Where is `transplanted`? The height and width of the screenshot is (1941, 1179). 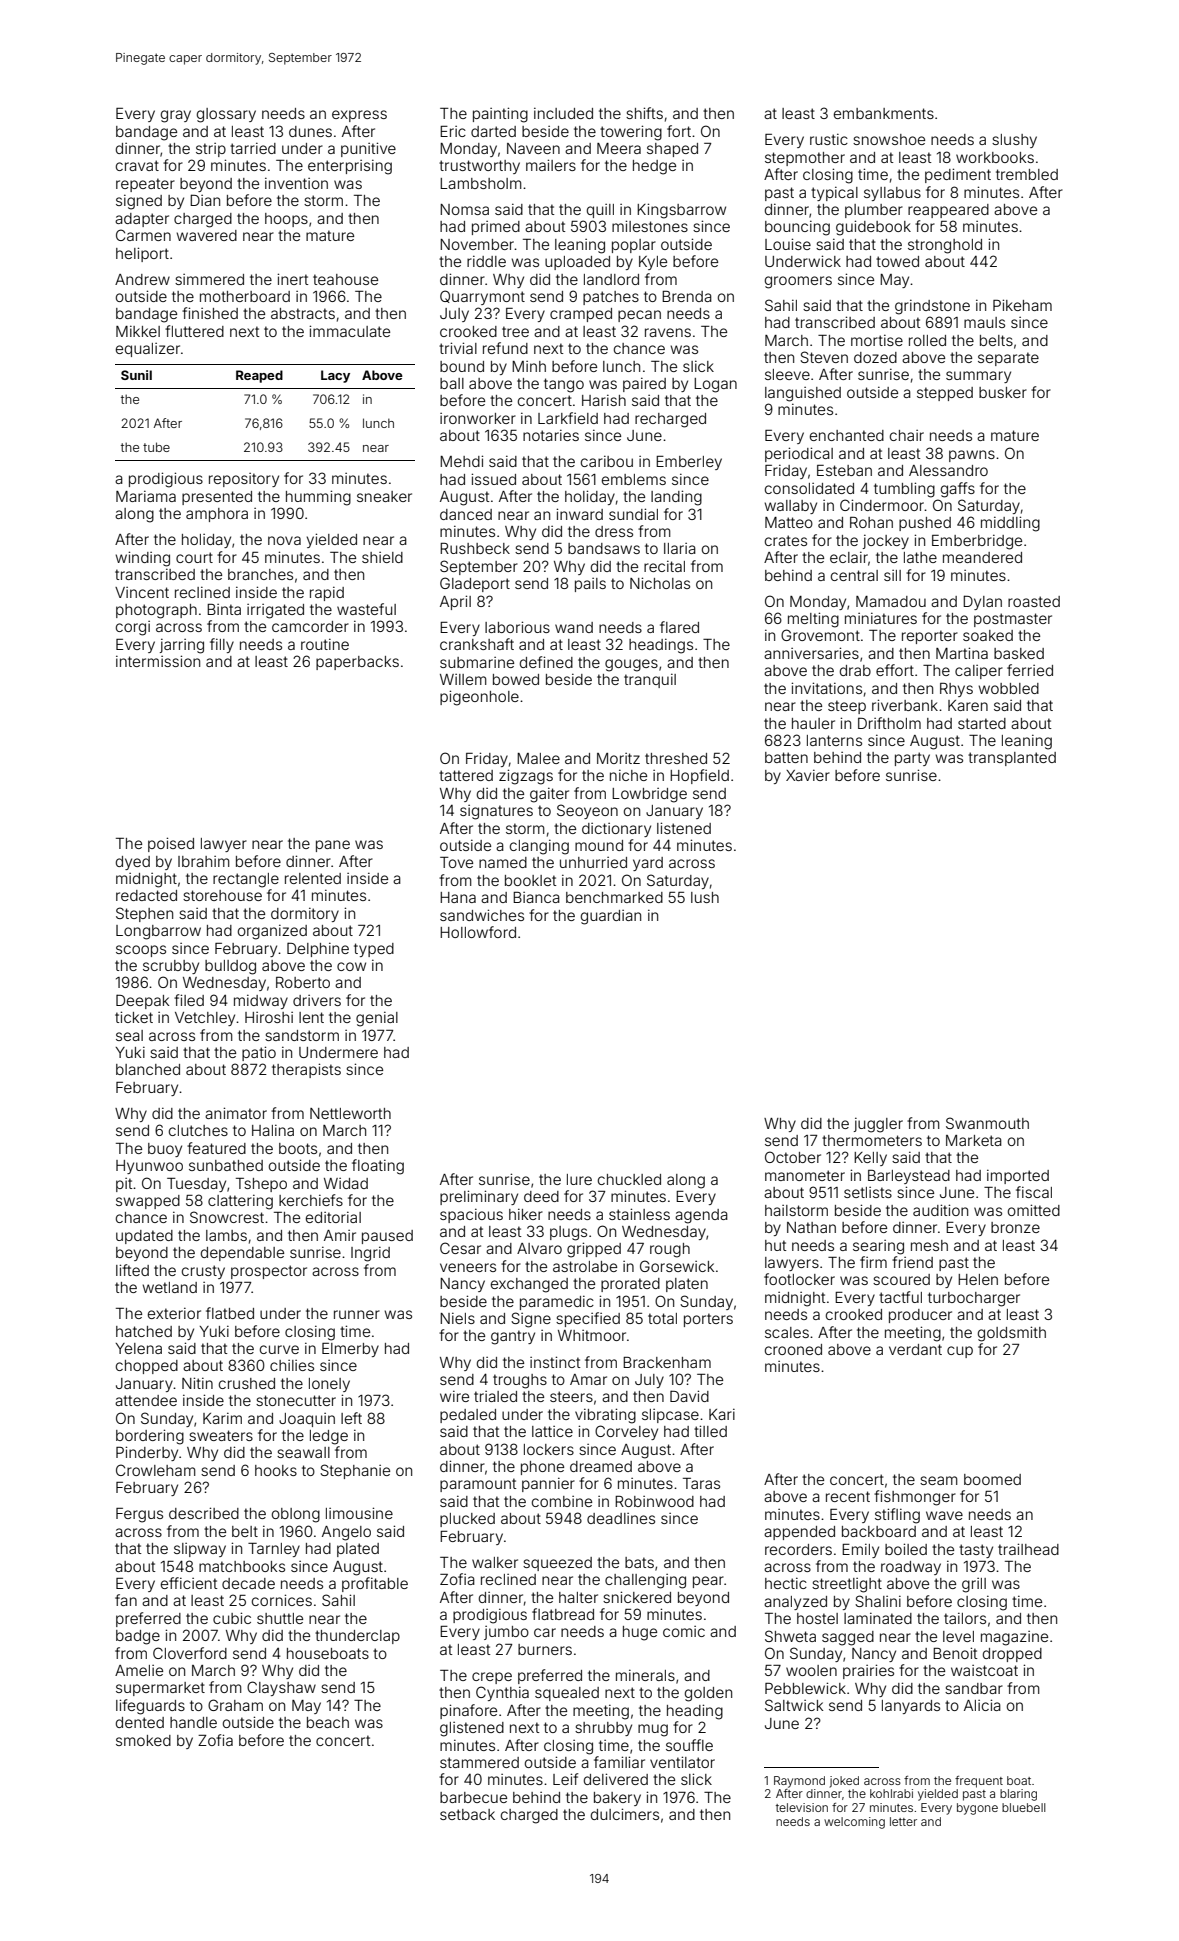 transplanted is located at coordinates (1012, 759).
